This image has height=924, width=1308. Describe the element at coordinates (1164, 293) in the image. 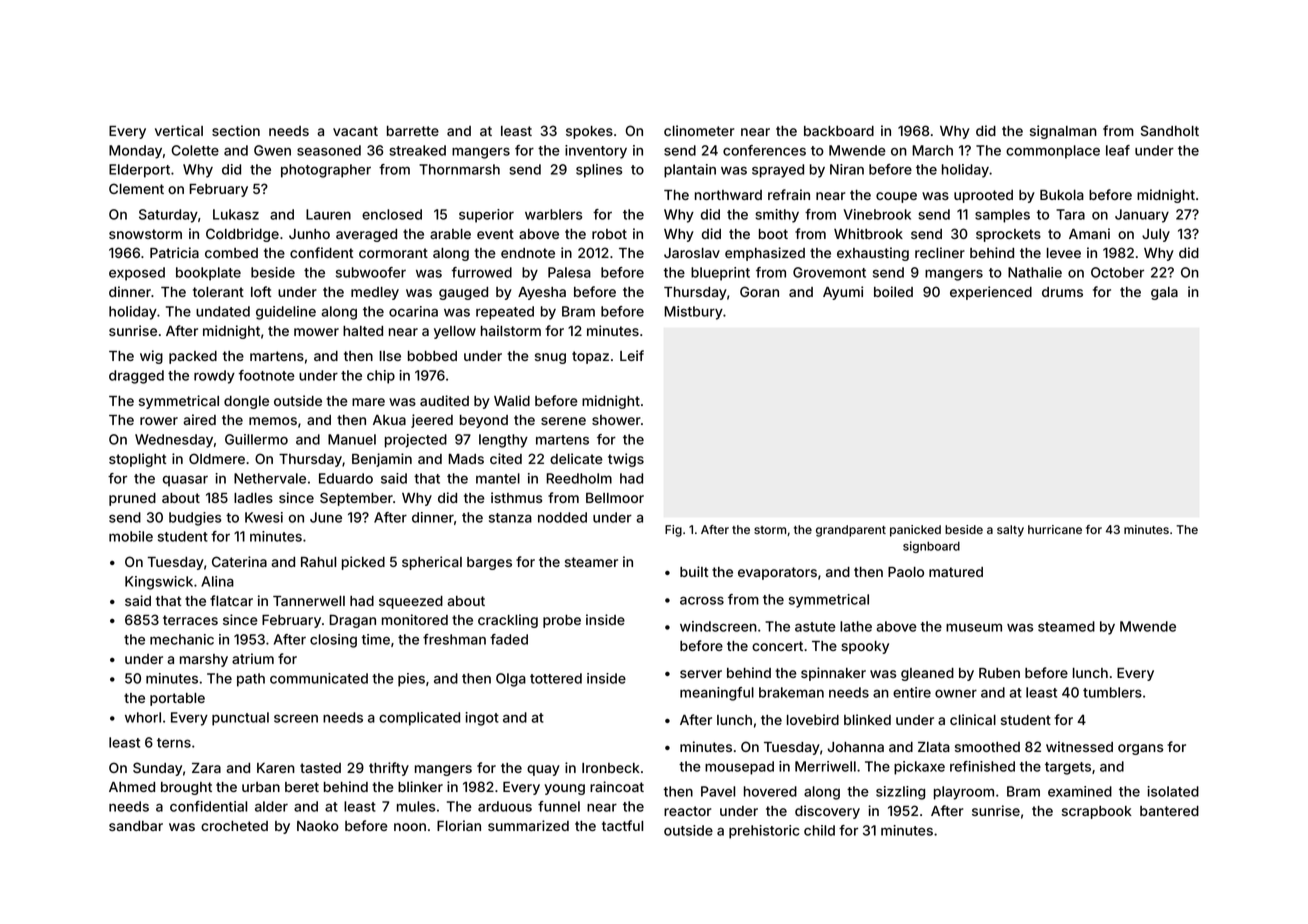

I see `gala` at that location.
